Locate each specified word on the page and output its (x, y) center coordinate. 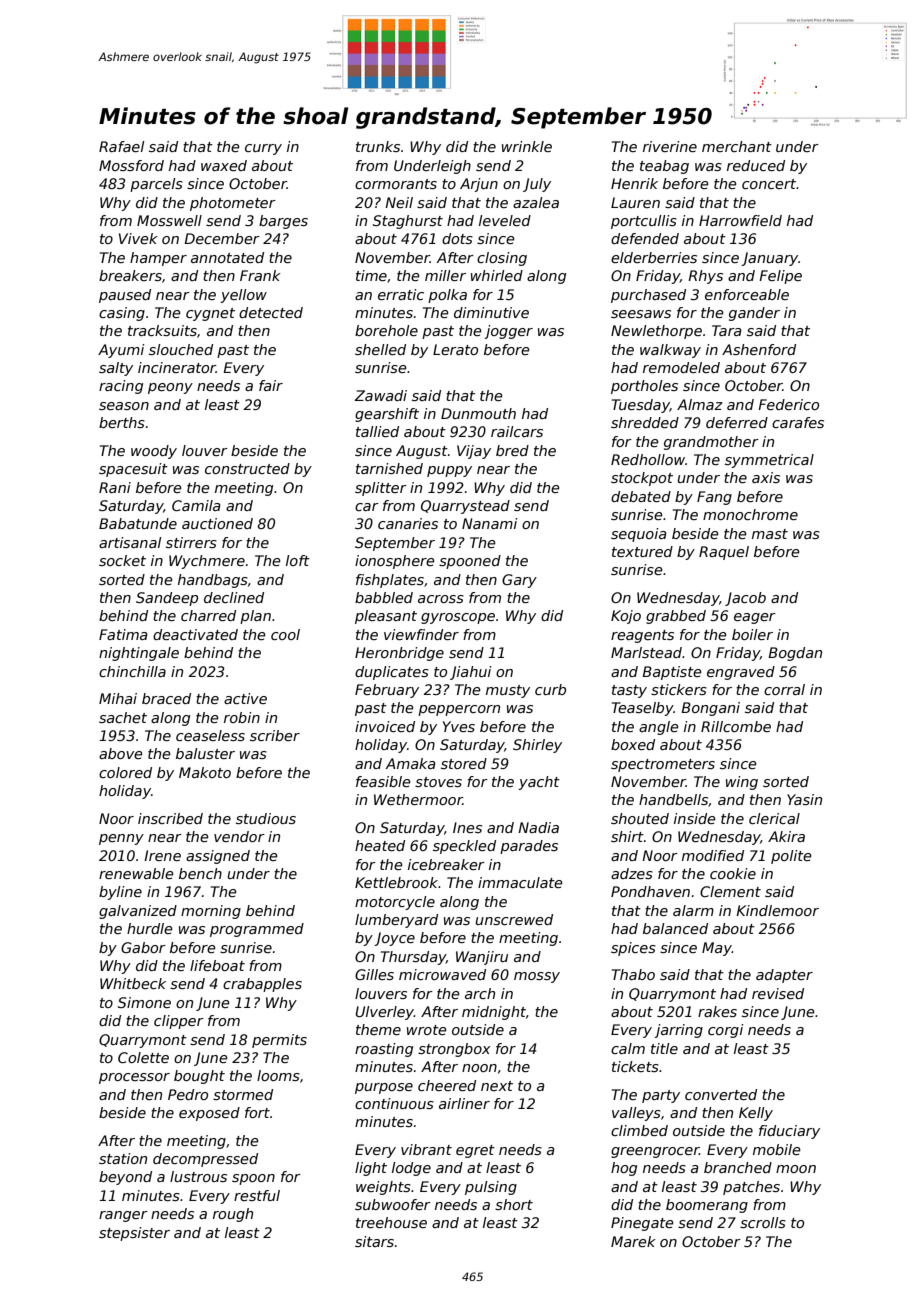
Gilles (374, 974)
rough (233, 1215)
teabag (664, 167)
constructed (247, 468)
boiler (752, 634)
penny (121, 839)
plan (255, 617)
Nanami (490, 523)
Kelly (756, 1114)
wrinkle (527, 146)
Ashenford (759, 349)
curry (263, 149)
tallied (377, 431)
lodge (411, 1169)
